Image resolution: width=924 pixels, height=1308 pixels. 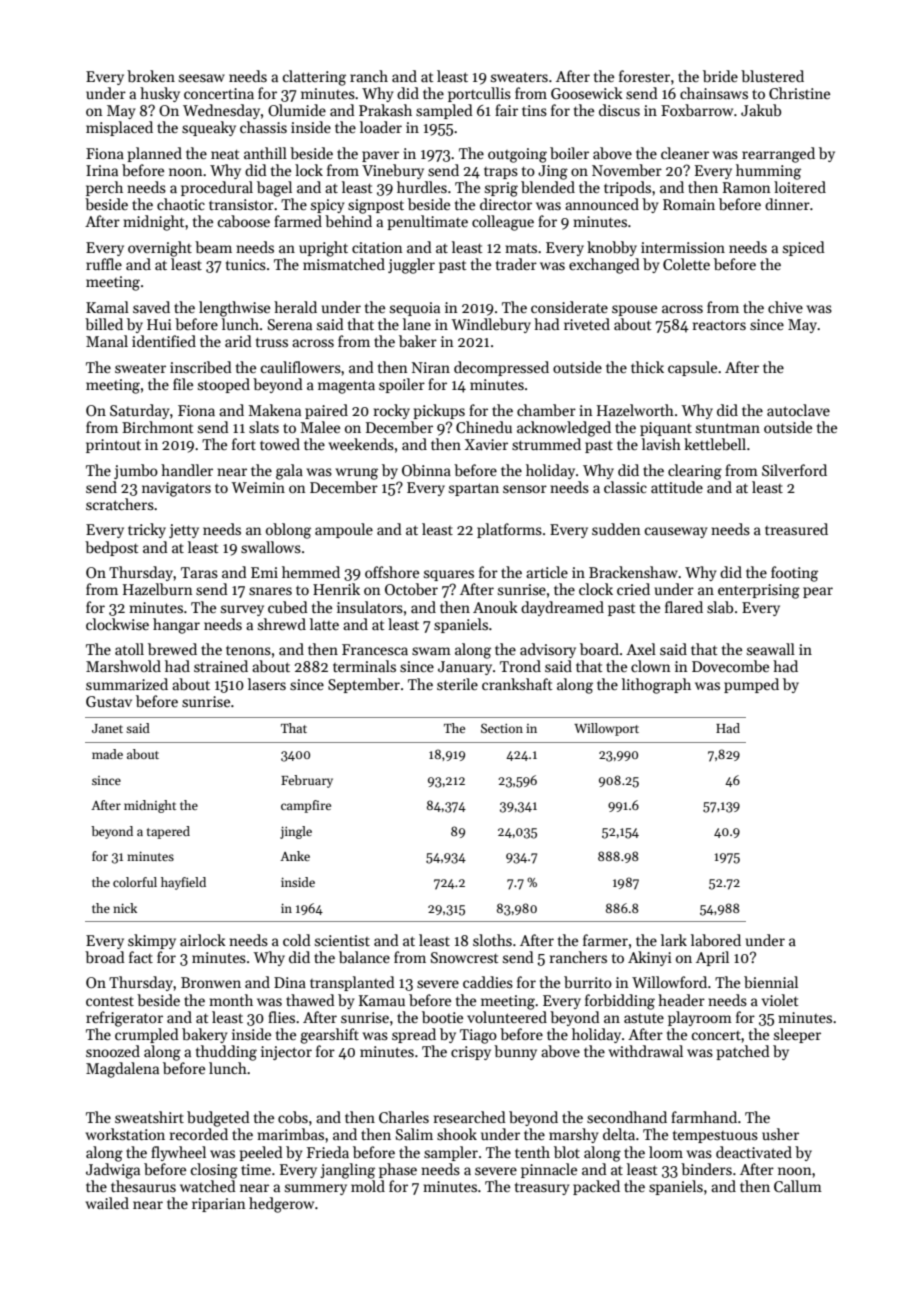 What do you see at coordinates (202, 78) in the page?
I see `seesaw` at bounding box center [202, 78].
